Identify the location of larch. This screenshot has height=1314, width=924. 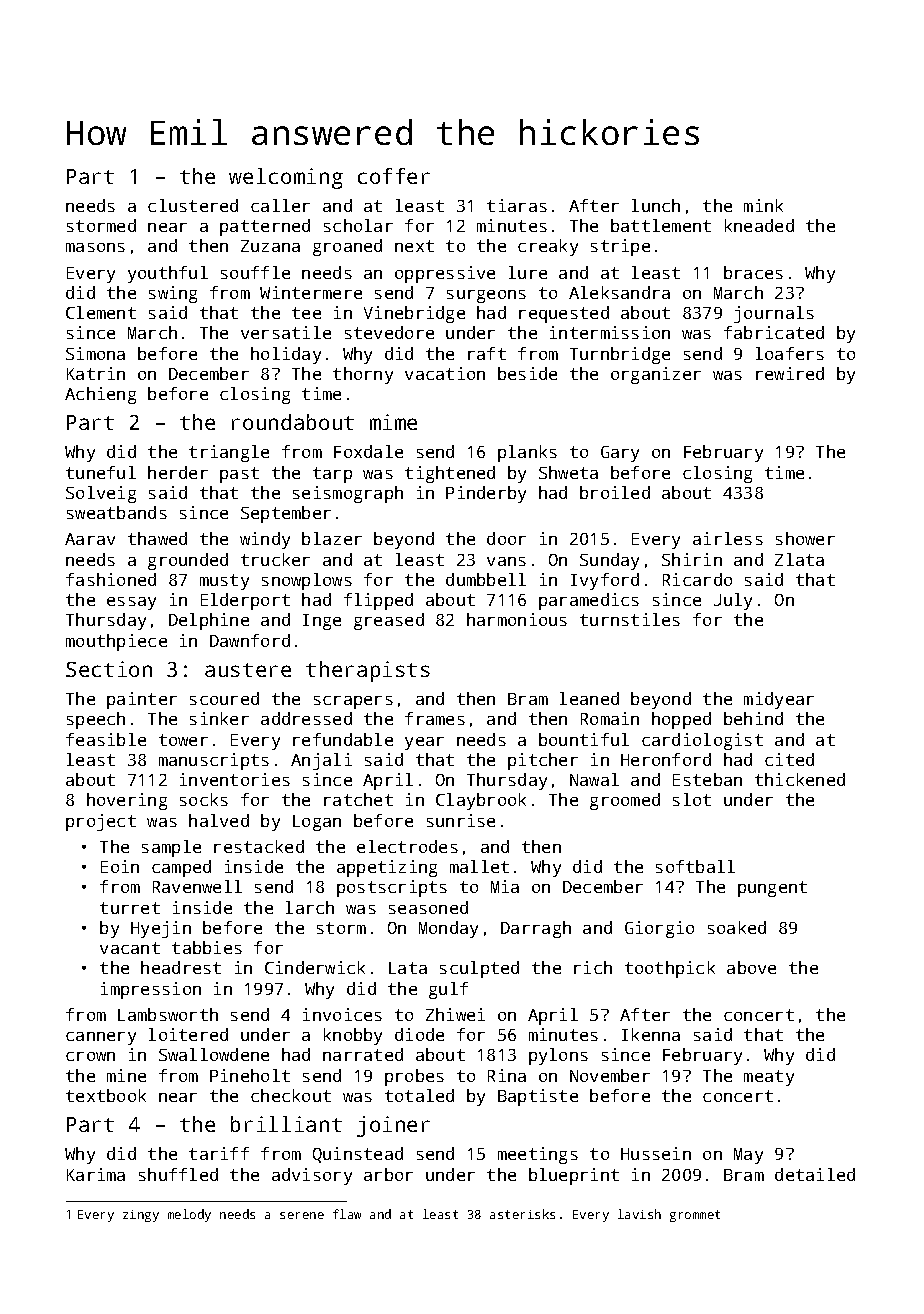
(310, 907).
